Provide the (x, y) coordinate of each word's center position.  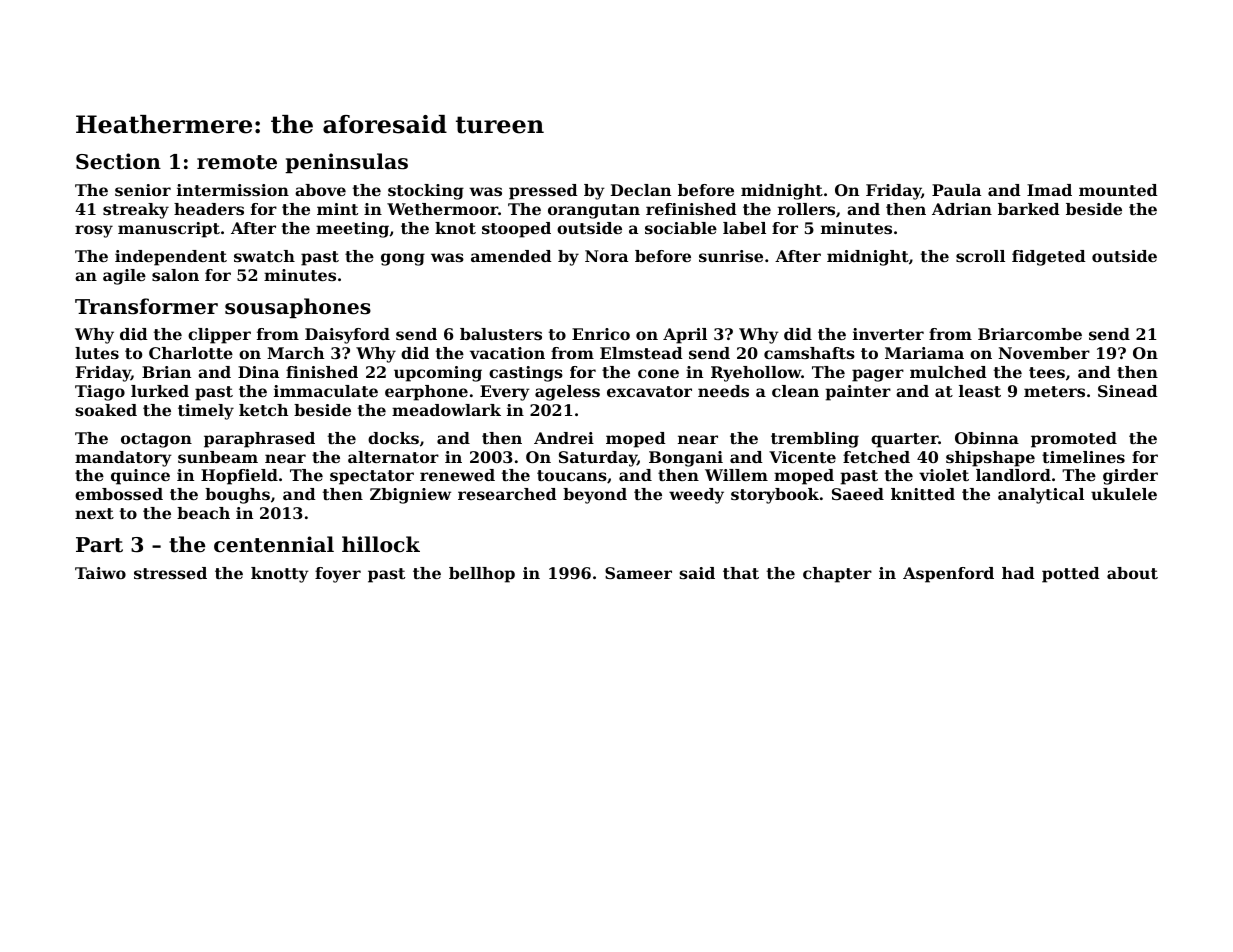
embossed (119, 494)
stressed (170, 573)
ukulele (1124, 494)
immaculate (326, 391)
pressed (543, 192)
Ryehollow (756, 374)
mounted (1118, 190)
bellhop (482, 575)
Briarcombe (1030, 334)
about (1132, 573)
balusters (501, 334)
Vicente (802, 457)
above (320, 190)
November (1044, 353)
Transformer (146, 306)
